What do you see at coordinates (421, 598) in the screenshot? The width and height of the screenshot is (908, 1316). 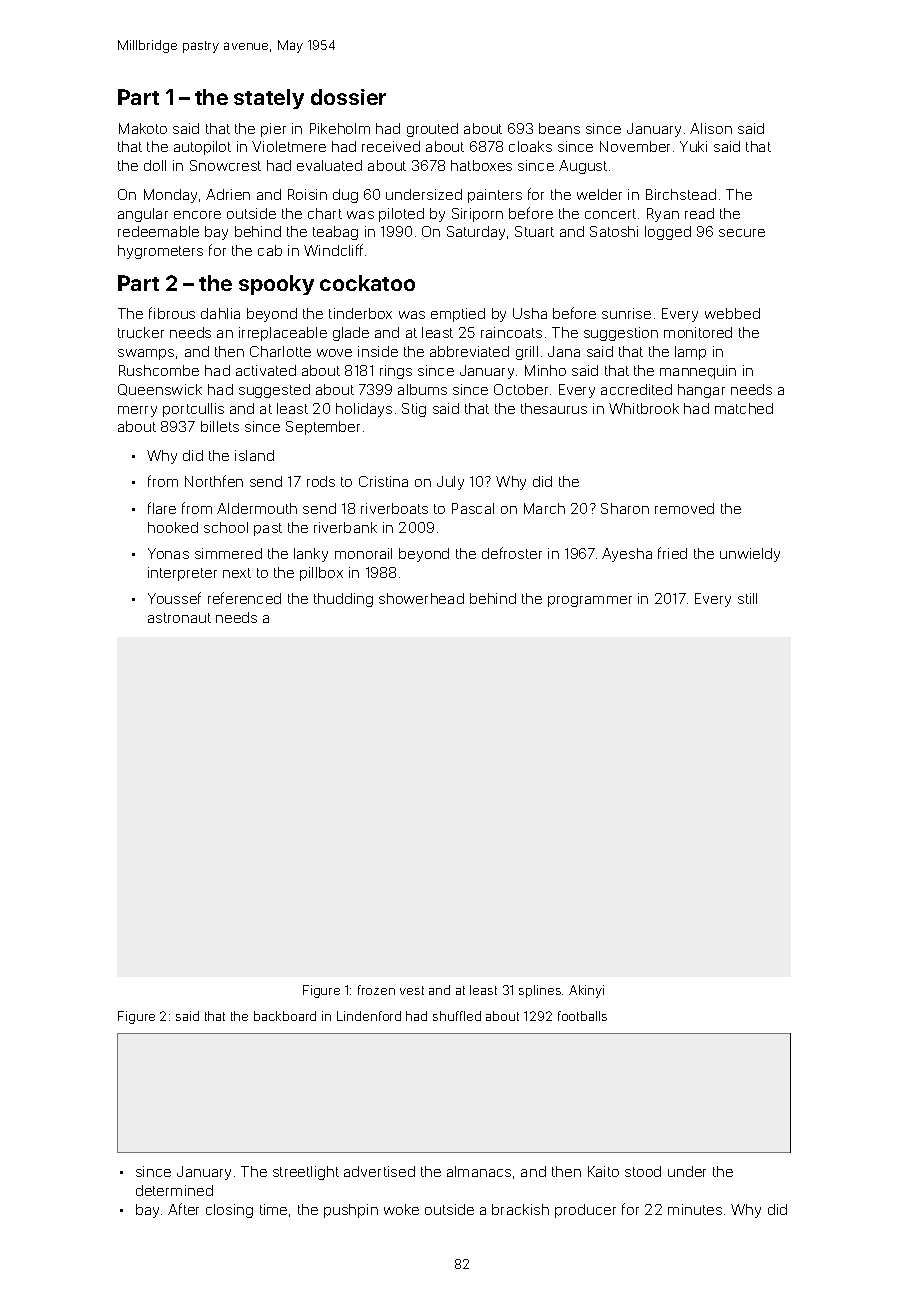 I see `showerhead` at bounding box center [421, 598].
